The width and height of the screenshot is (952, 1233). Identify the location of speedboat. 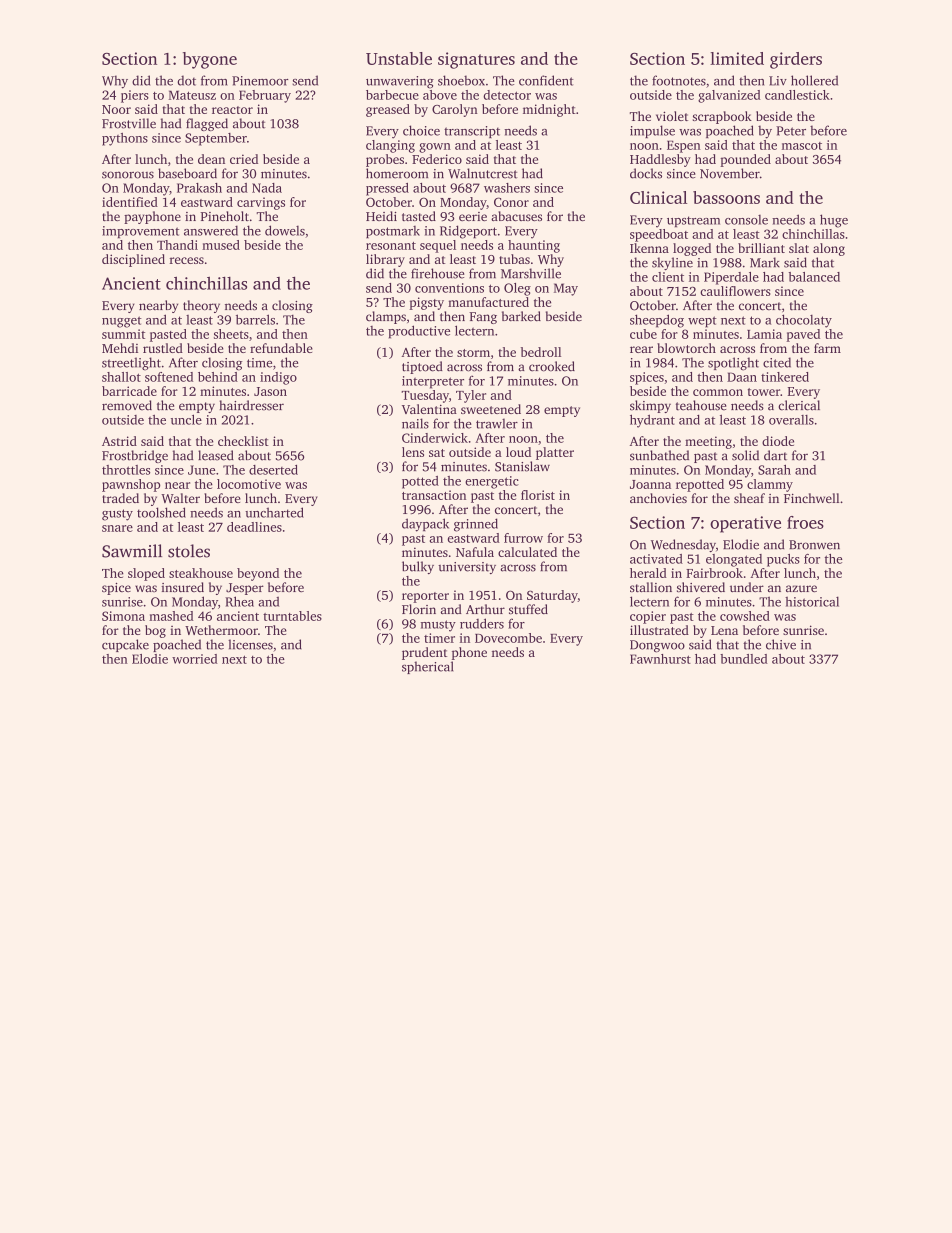
(659, 235).
